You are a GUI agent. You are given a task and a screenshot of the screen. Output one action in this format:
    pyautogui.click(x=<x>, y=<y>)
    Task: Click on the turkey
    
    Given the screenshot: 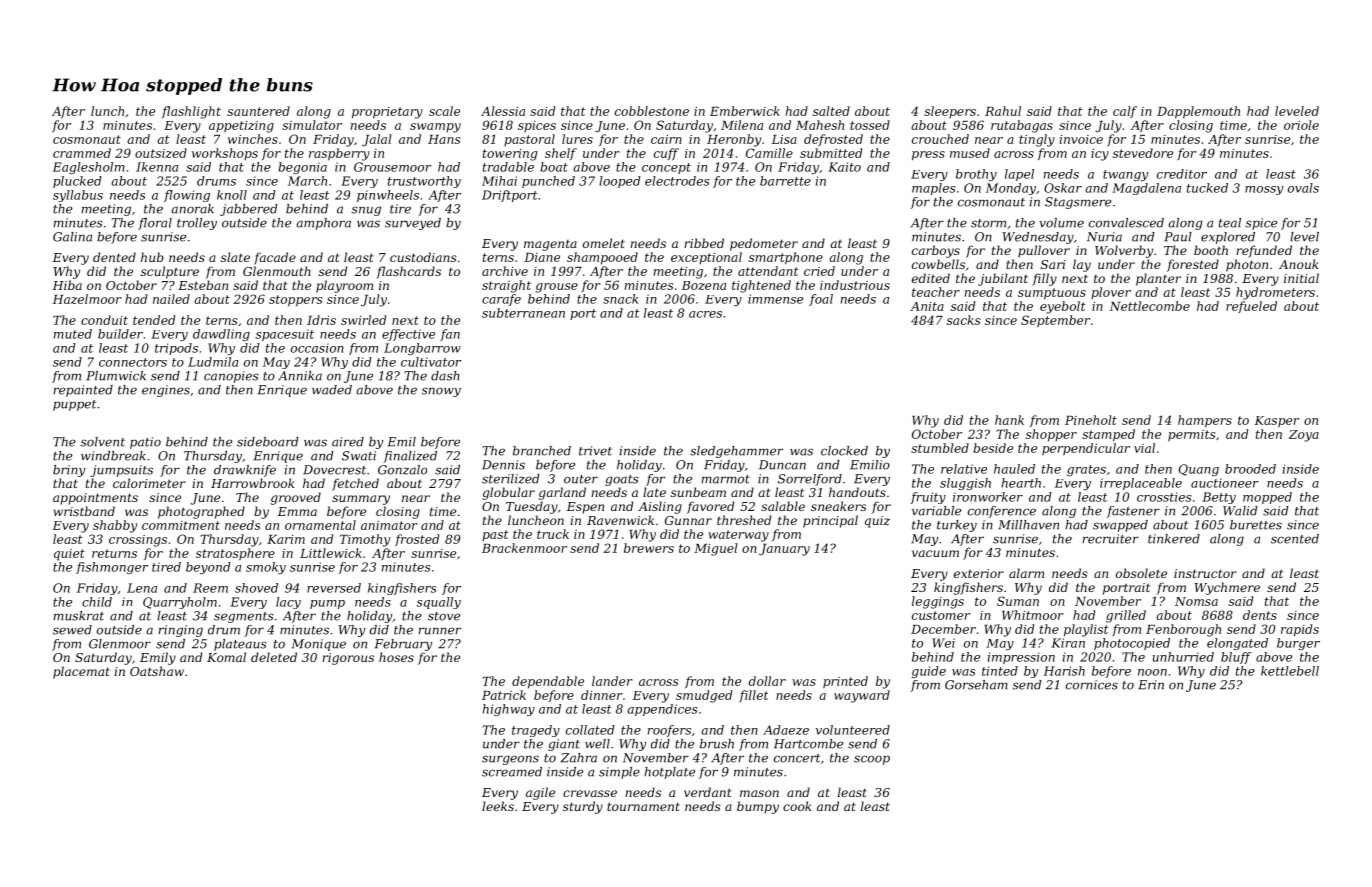 What is the action you would take?
    pyautogui.click(x=957, y=526)
